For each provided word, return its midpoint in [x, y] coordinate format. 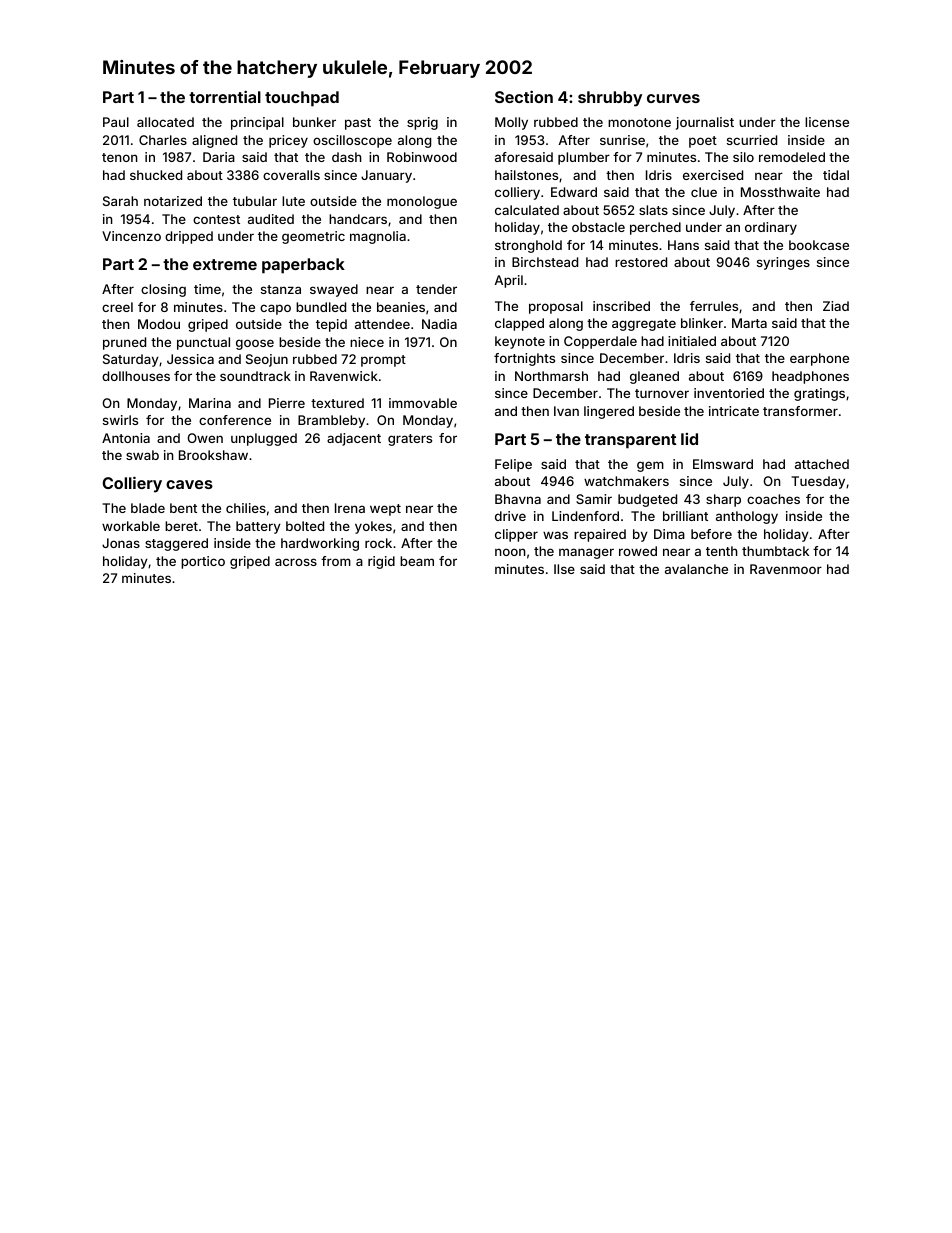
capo [275, 309]
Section [524, 96]
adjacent [354, 439]
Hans [683, 245]
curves [673, 98]
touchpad [302, 99]
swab [142, 455]
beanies [401, 307]
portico [203, 562]
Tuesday [818, 482]
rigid [381, 562]
